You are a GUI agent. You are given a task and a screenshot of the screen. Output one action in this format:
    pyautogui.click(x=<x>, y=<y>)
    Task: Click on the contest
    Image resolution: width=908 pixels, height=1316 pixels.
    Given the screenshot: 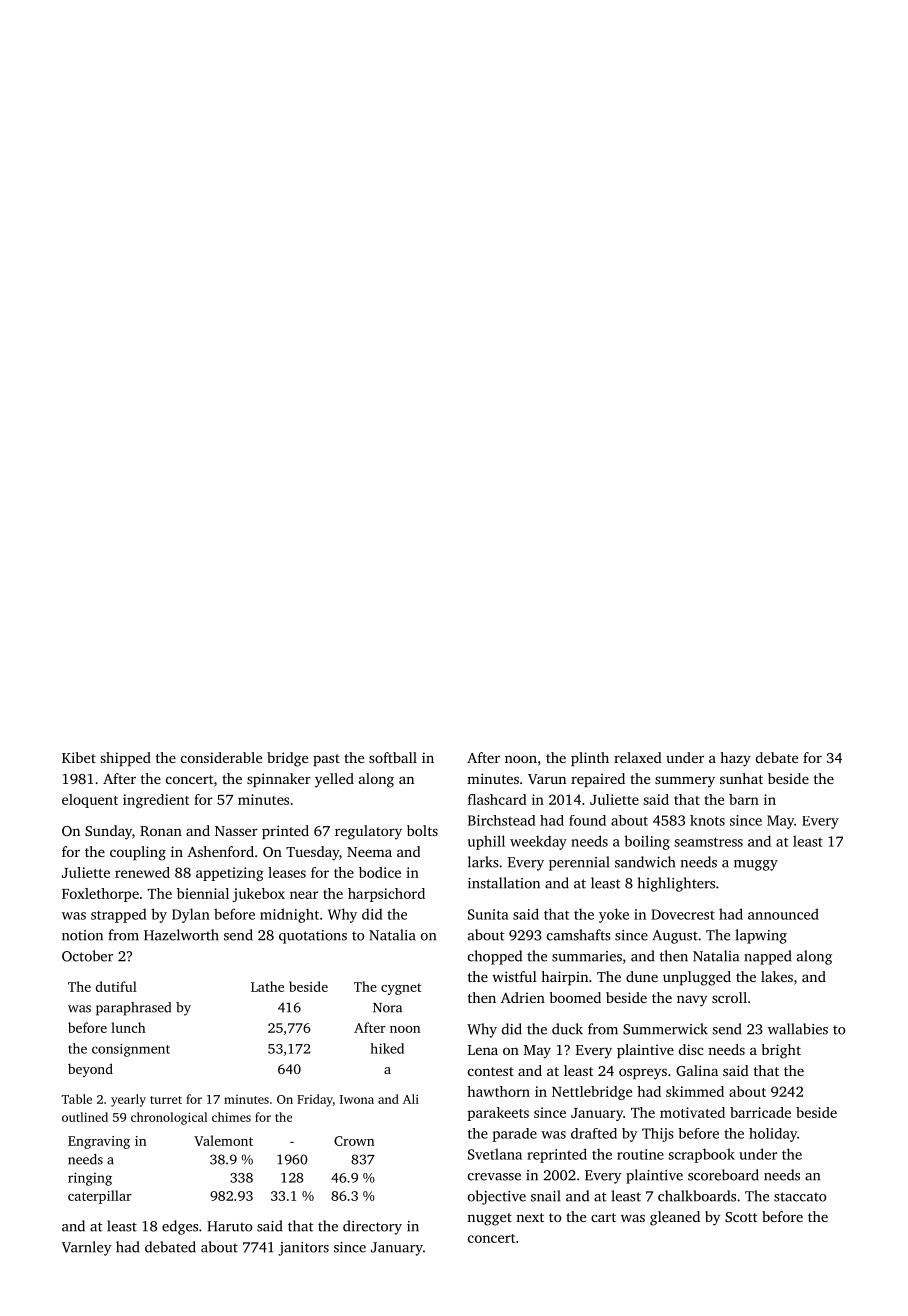 What is the action you would take?
    pyautogui.click(x=491, y=1071)
